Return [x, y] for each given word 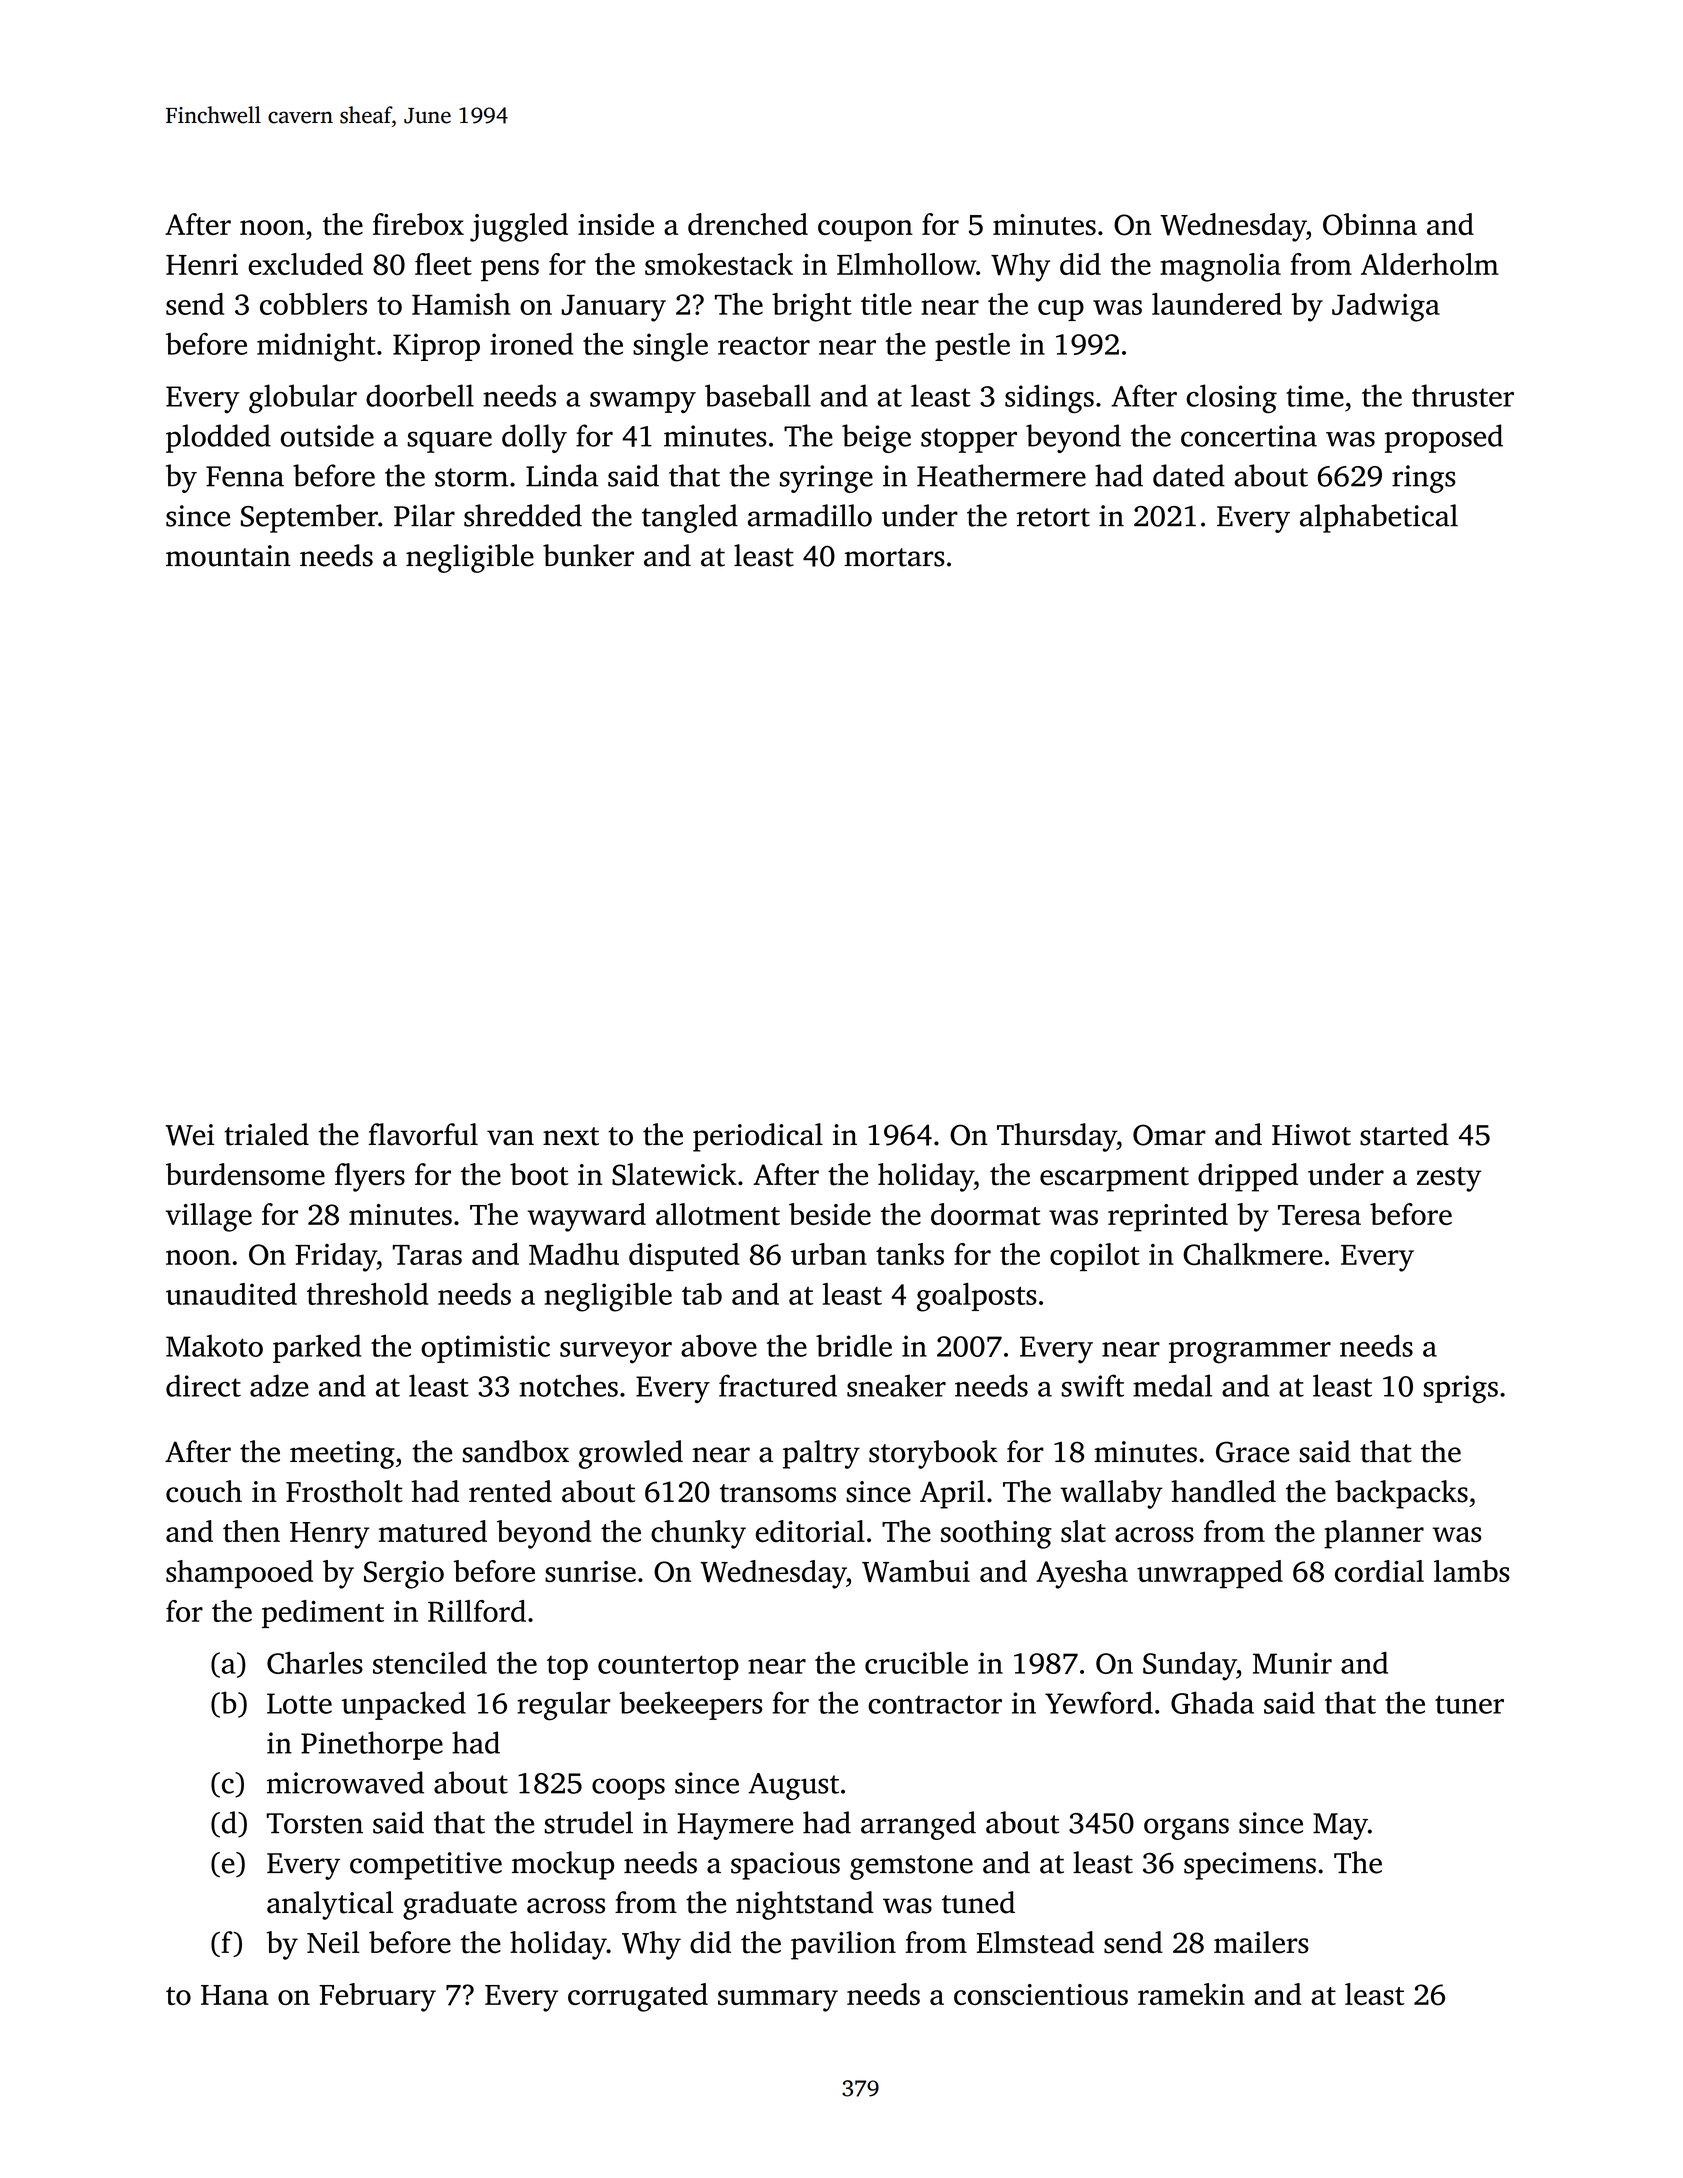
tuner [1469, 1704]
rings [1424, 479]
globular [303, 398]
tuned [978, 1902]
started [1404, 1134]
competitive [426, 1866]
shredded [523, 515]
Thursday [1057, 1137]
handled [1223, 1491]
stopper [969, 440]
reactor [764, 346]
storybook [933, 1454]
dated [1189, 475]
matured [433, 1531]
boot [539, 1174]
